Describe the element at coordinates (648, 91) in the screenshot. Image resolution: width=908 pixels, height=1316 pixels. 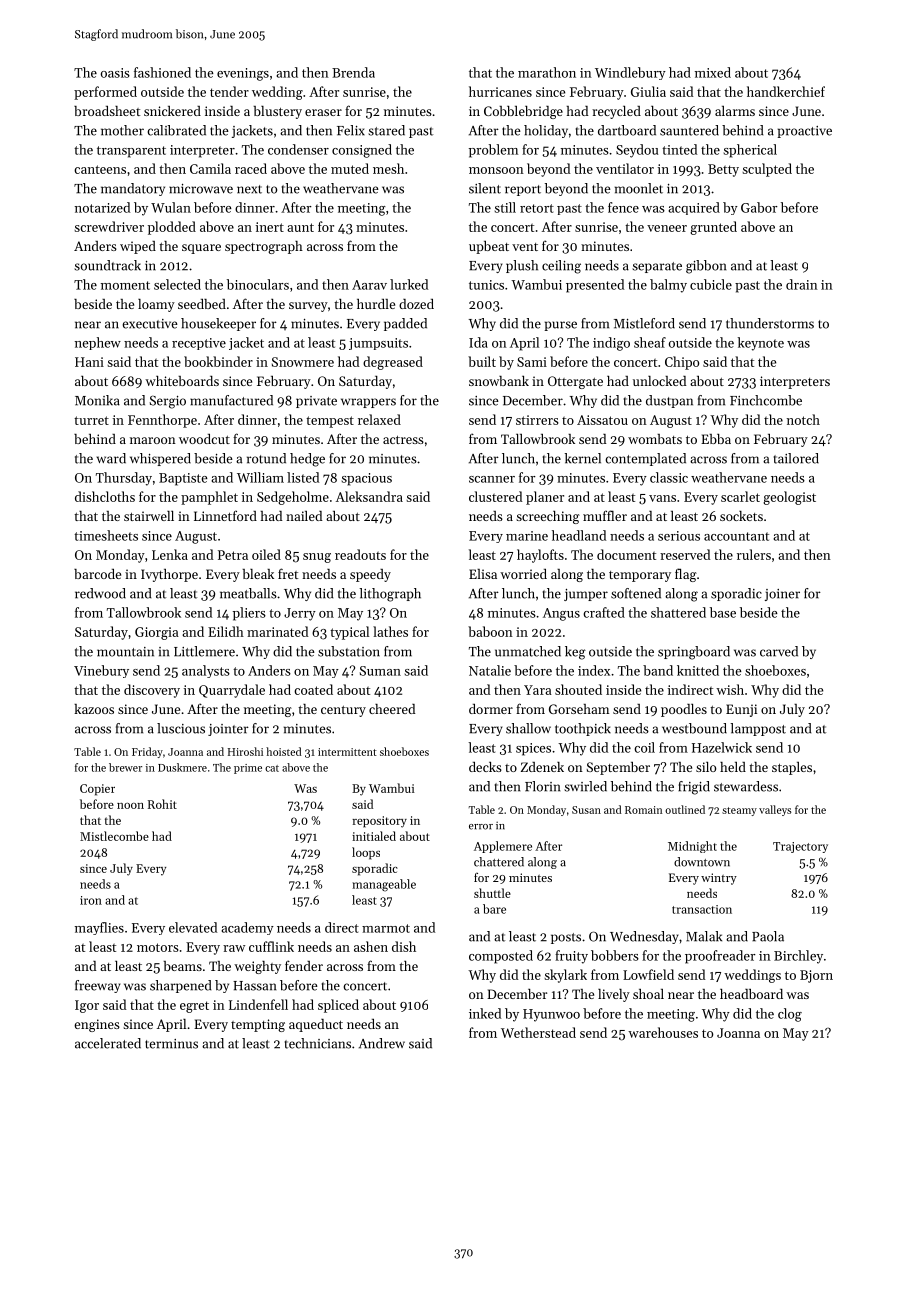
I see `Giulia` at that location.
